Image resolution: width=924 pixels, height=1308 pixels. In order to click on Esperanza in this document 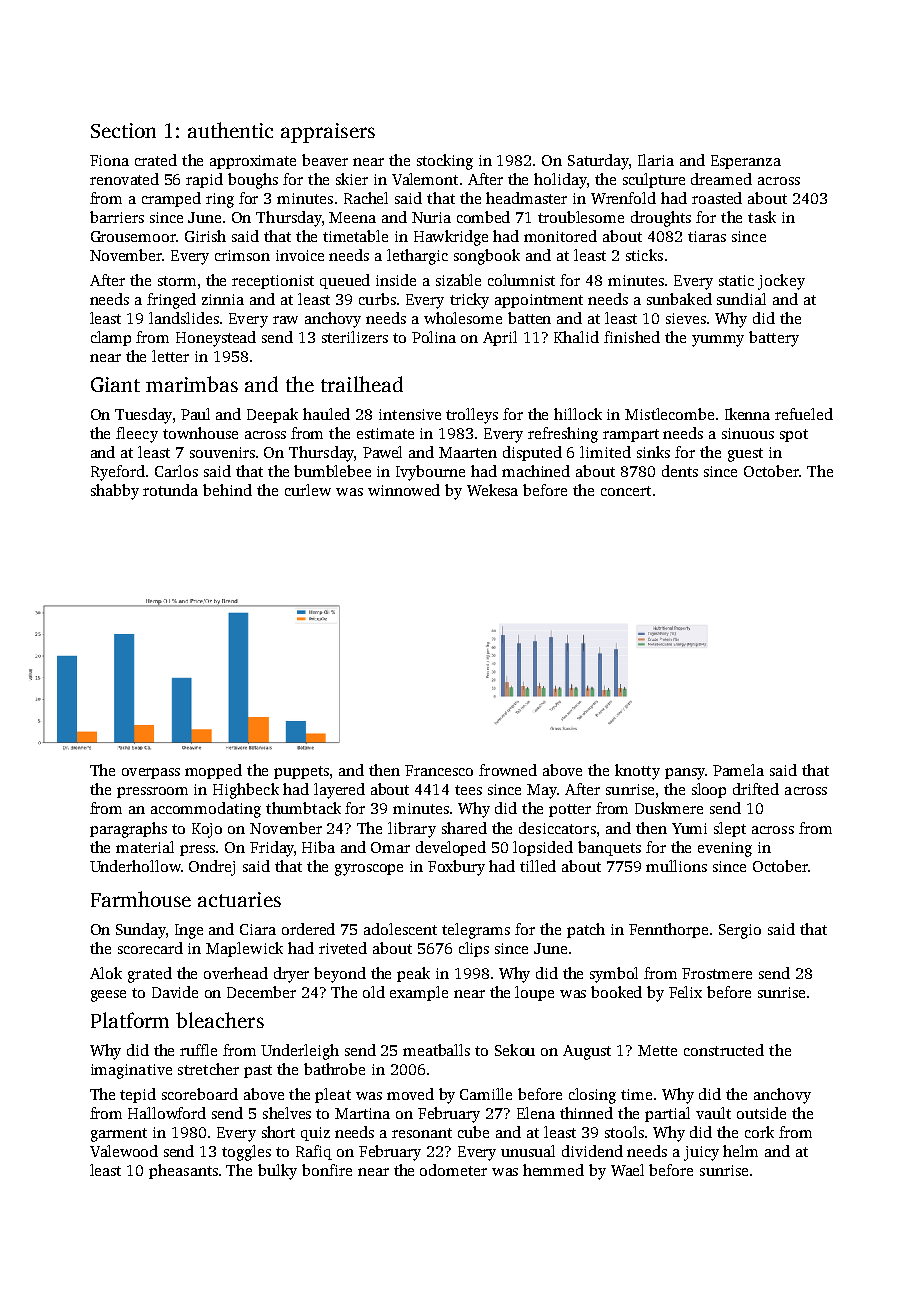, I will do `click(746, 162)`.
